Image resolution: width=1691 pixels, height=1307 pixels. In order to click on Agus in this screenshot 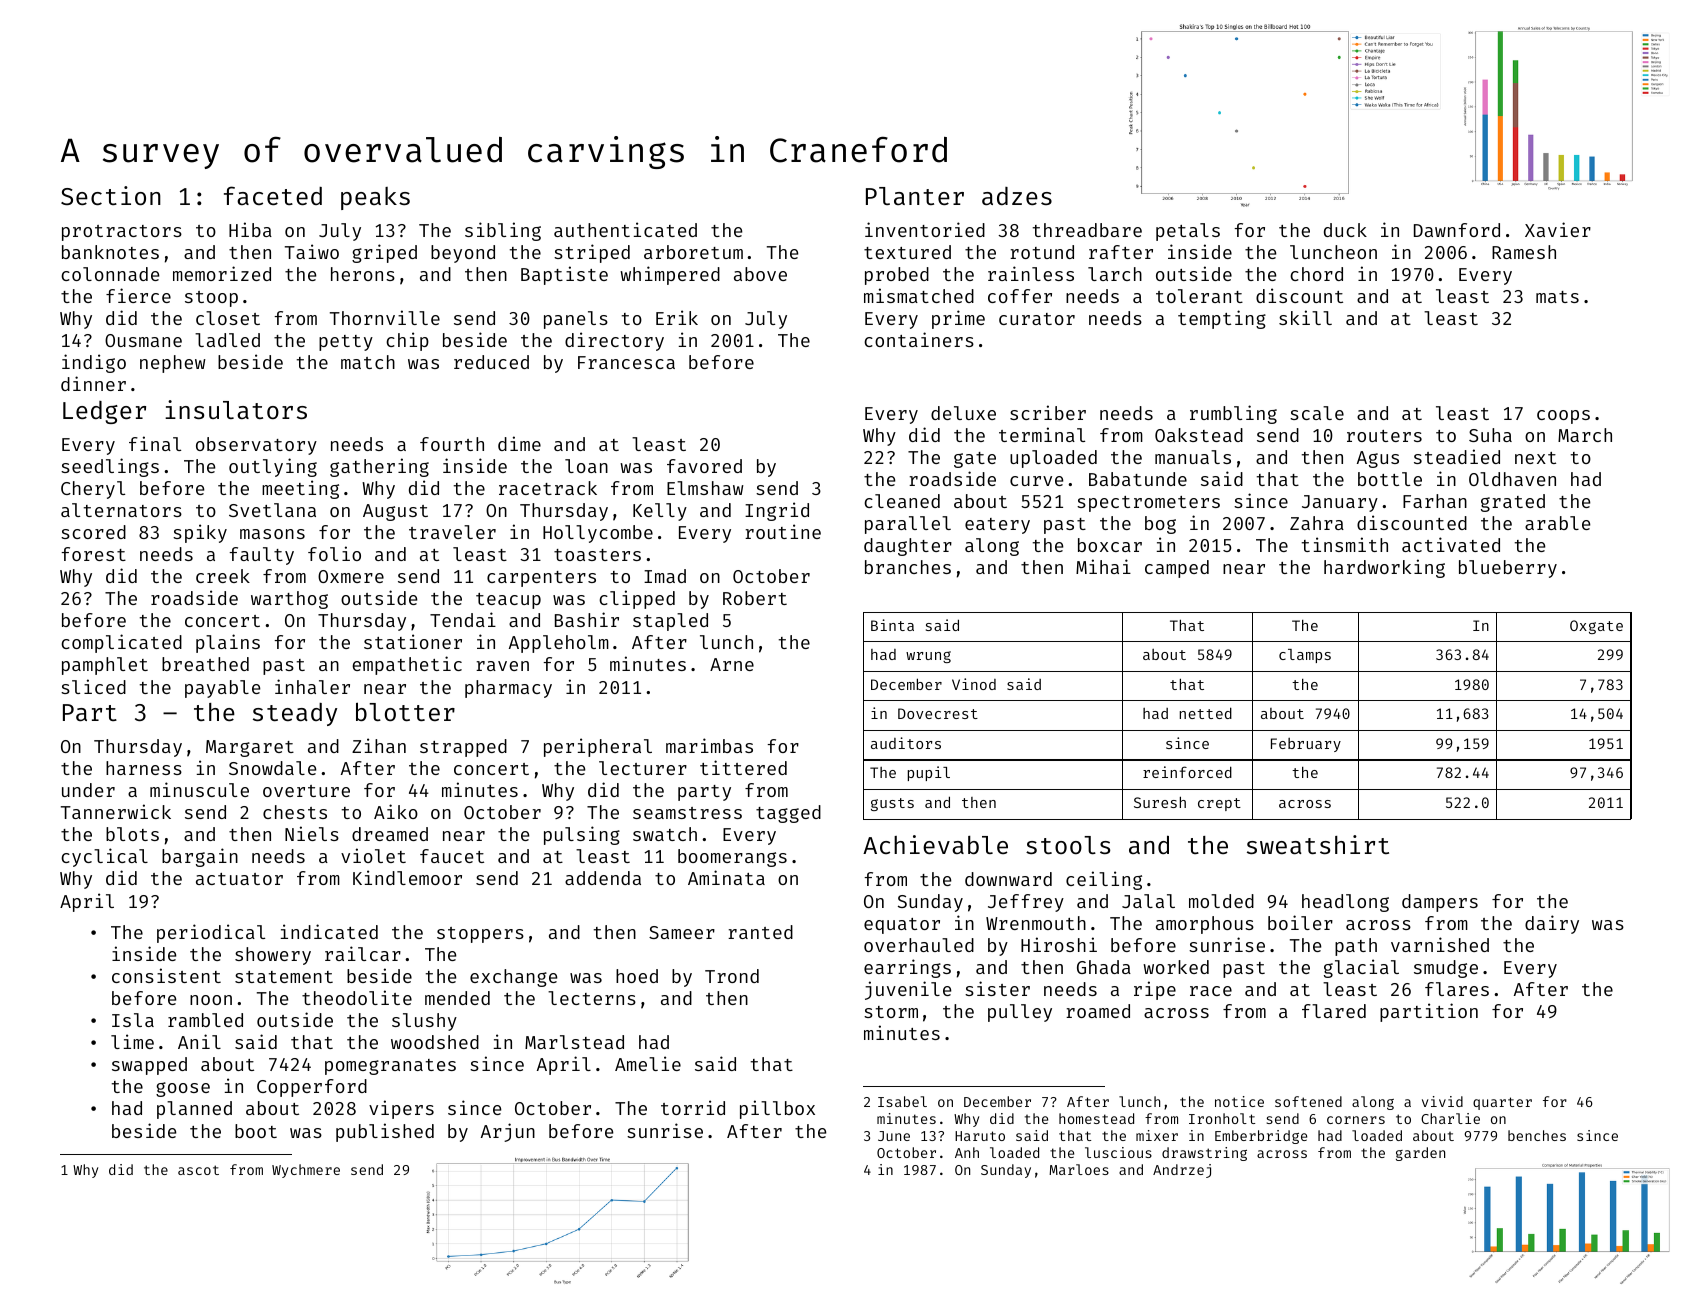, I will do `click(1378, 459)`.
